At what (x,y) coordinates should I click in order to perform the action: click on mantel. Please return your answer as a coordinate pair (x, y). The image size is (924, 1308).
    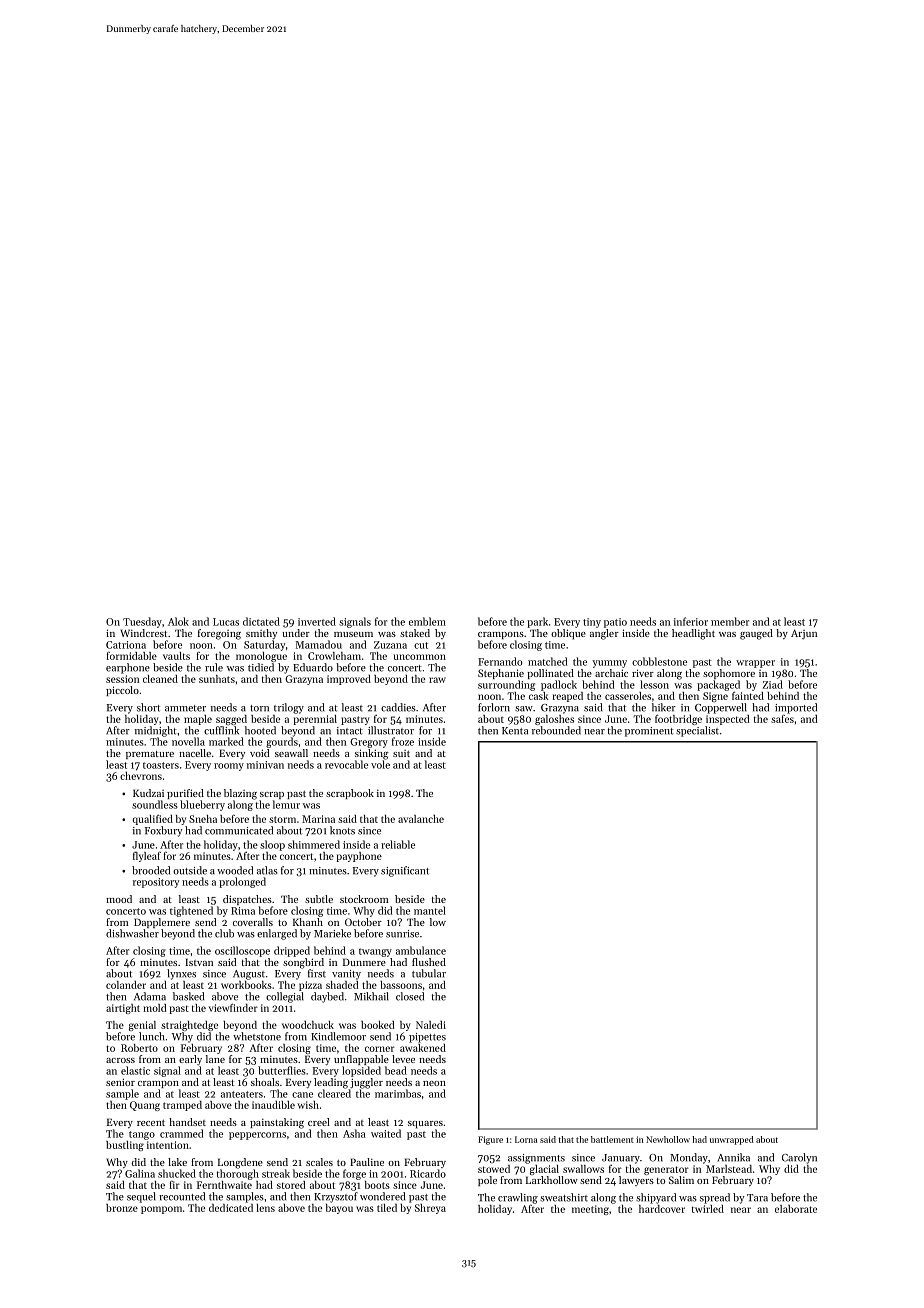
    Looking at the image, I should click on (430, 910).
